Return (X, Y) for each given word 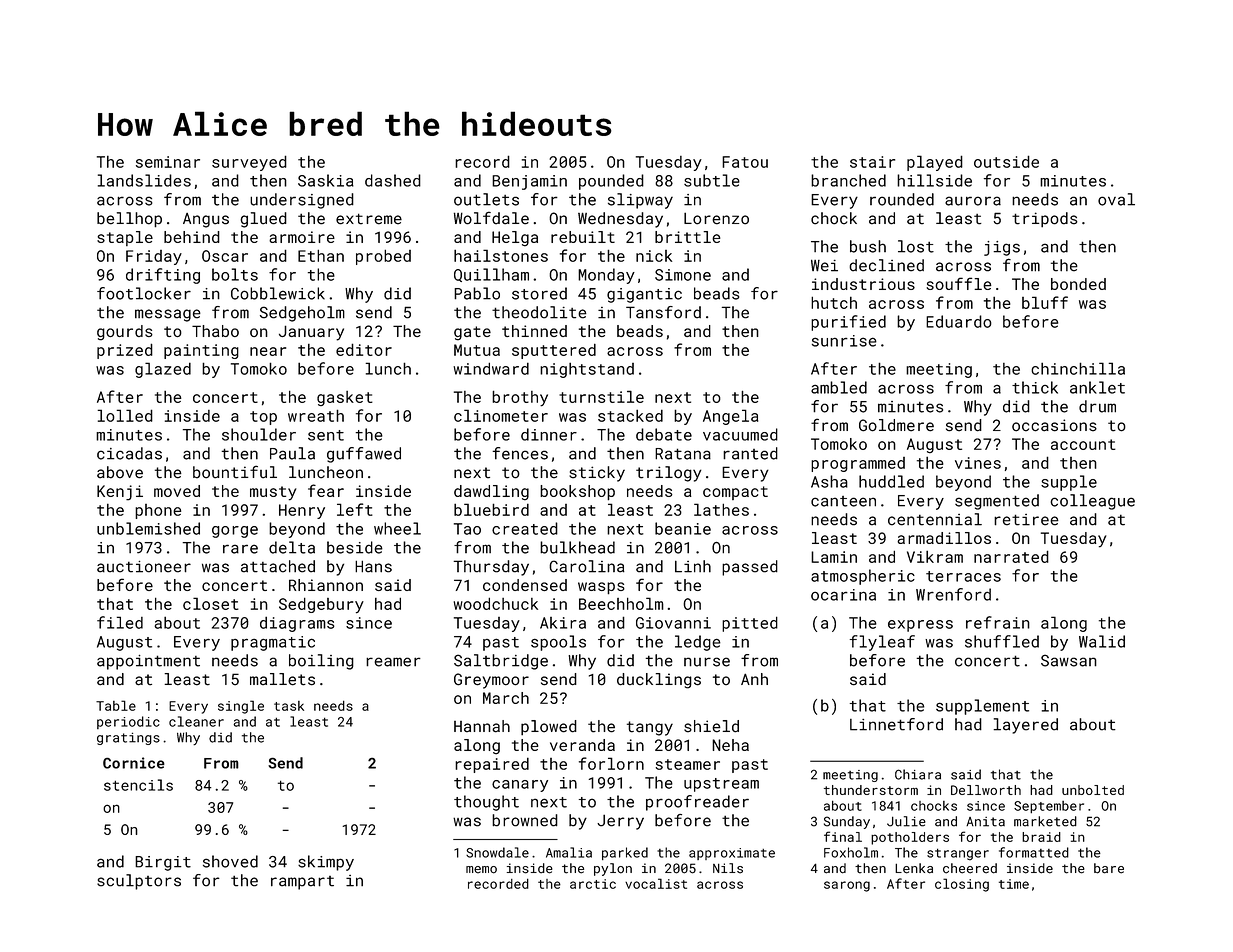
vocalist (656, 883)
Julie (906, 821)
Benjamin (529, 182)
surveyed (249, 163)
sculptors (139, 882)
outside (1006, 161)
